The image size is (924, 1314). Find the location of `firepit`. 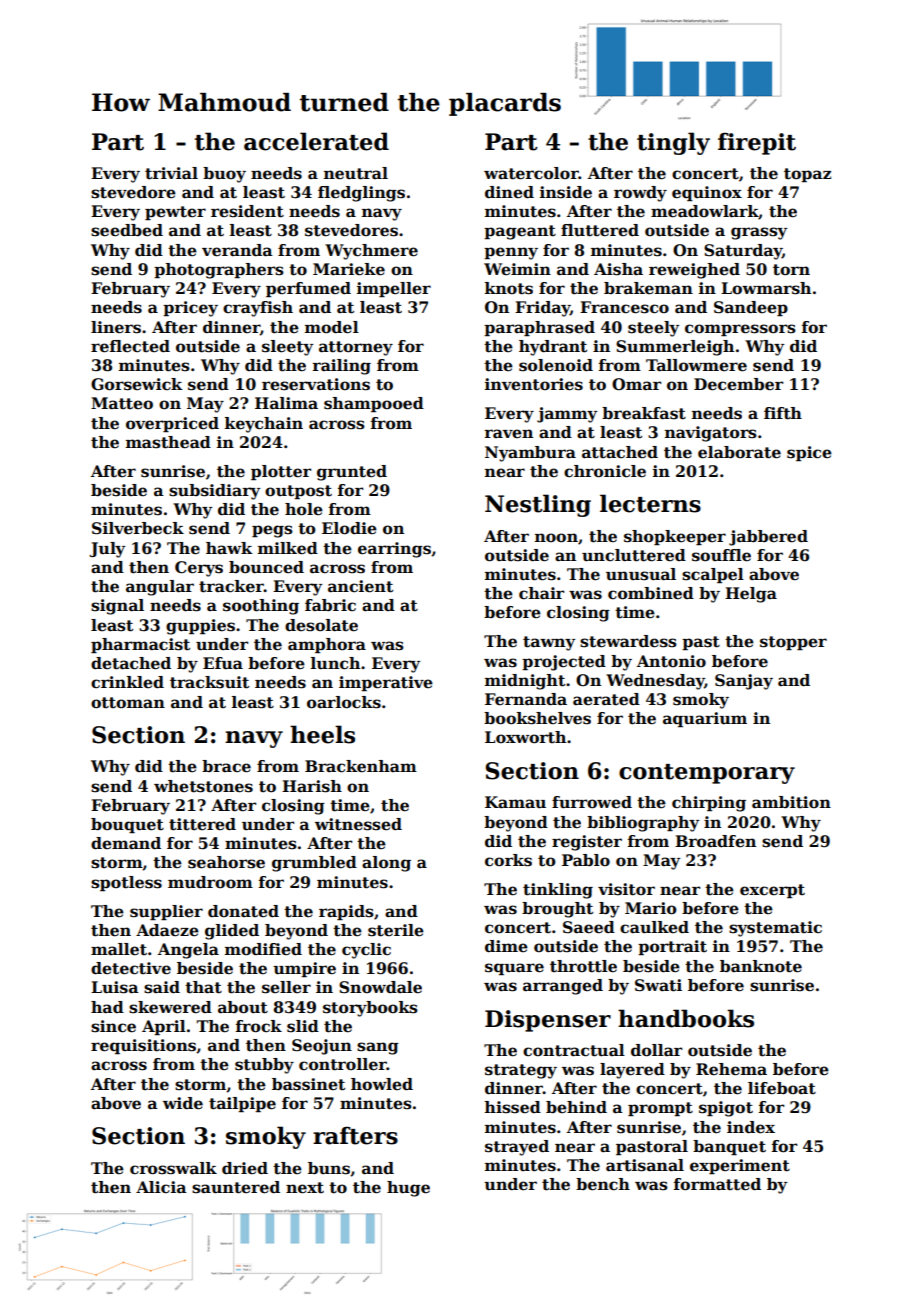

firepit is located at coordinates (757, 143).
